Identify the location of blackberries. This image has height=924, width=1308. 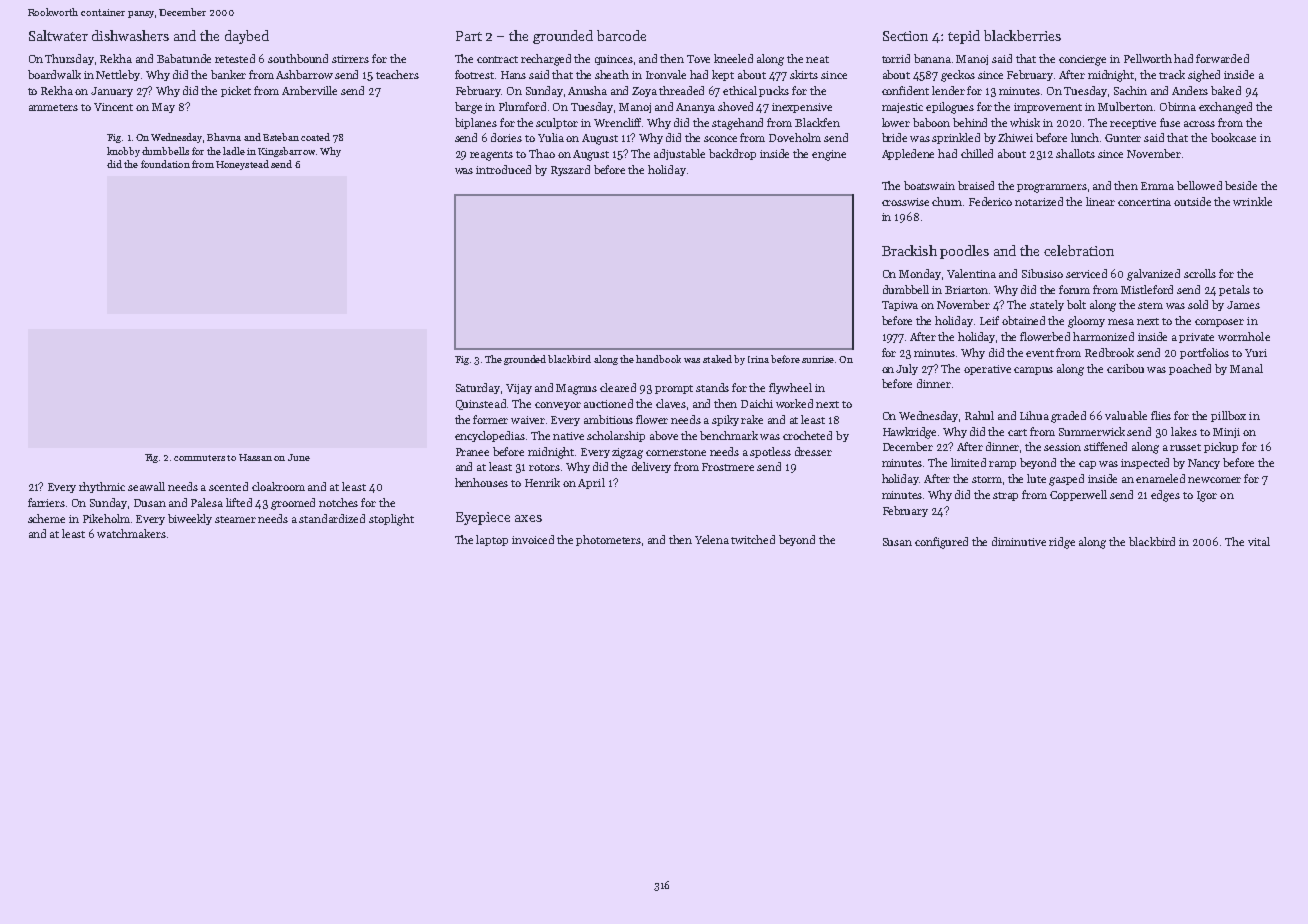
(1022, 35).
